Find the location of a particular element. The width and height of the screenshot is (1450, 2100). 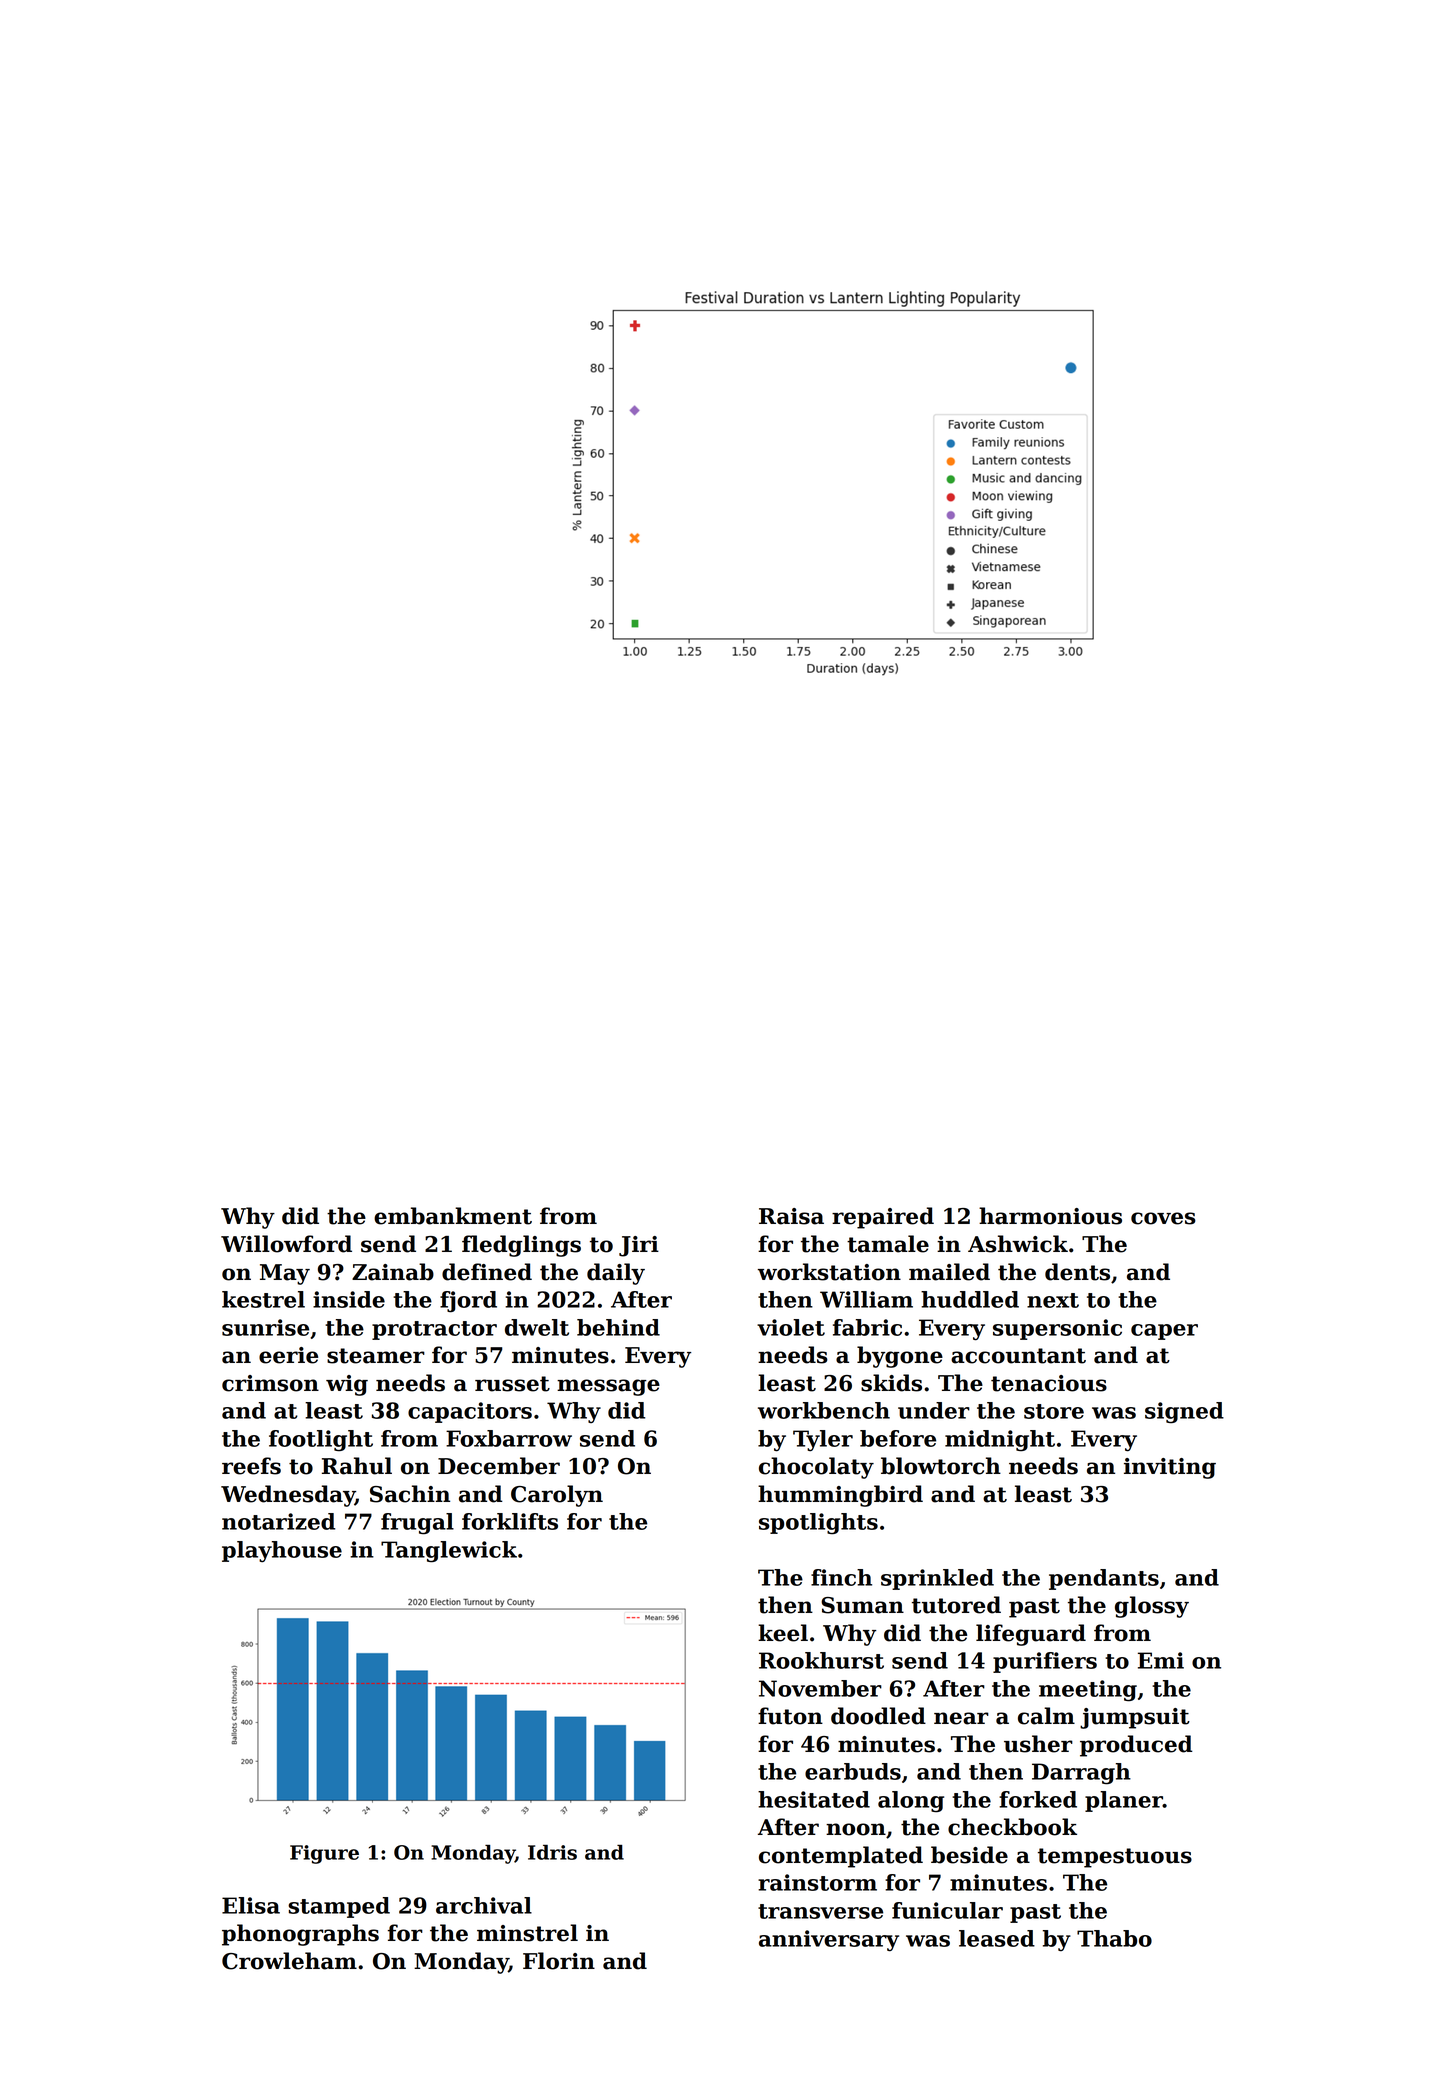

Willowford is located at coordinates (286, 1244).
